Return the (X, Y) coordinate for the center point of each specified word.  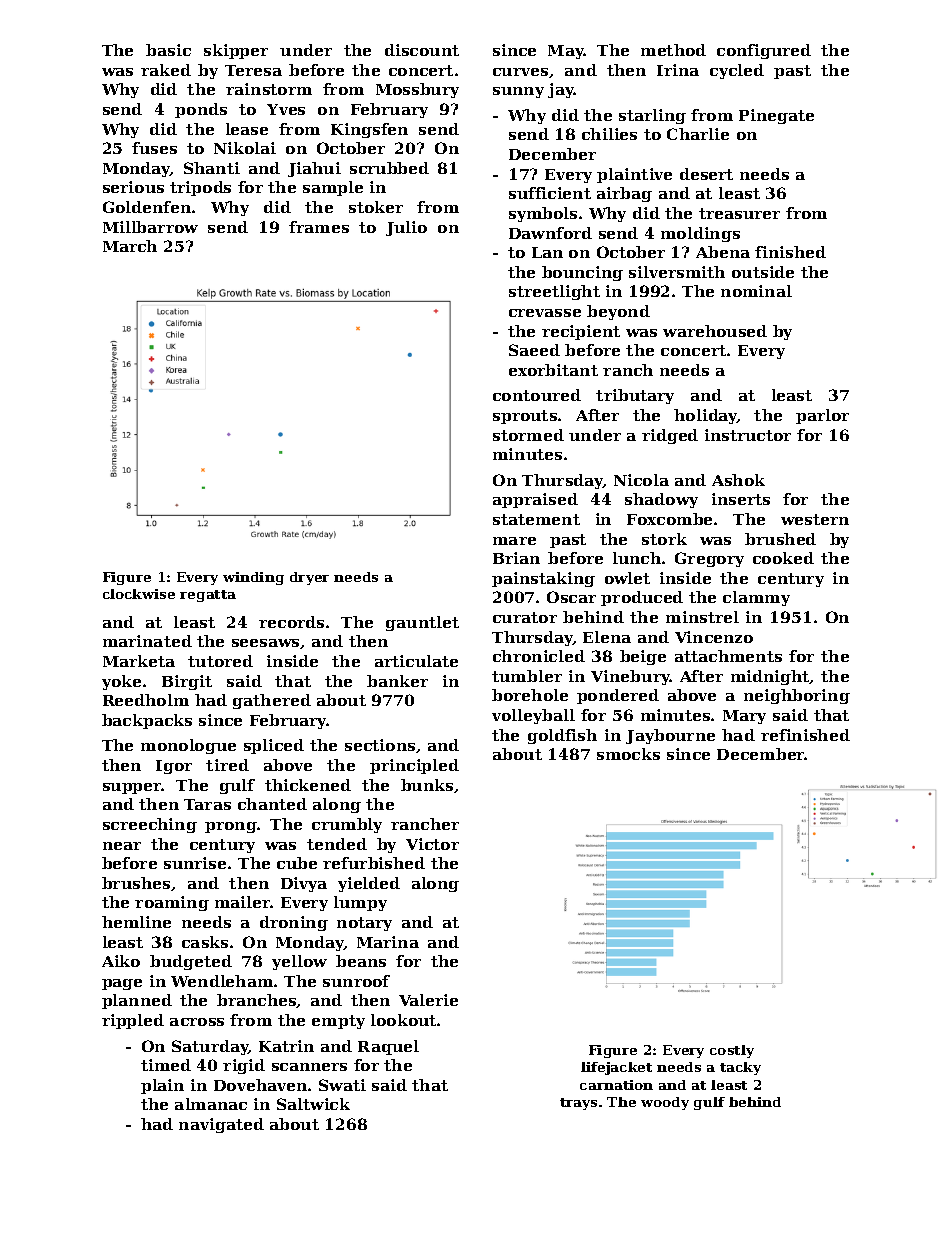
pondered (618, 696)
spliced (274, 746)
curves (520, 72)
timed (166, 1065)
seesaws (265, 643)
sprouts (525, 417)
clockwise (139, 594)
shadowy (661, 500)
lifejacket (616, 1068)
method (673, 50)
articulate (416, 661)
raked (166, 70)
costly (732, 1051)
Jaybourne (670, 736)
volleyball (533, 716)
